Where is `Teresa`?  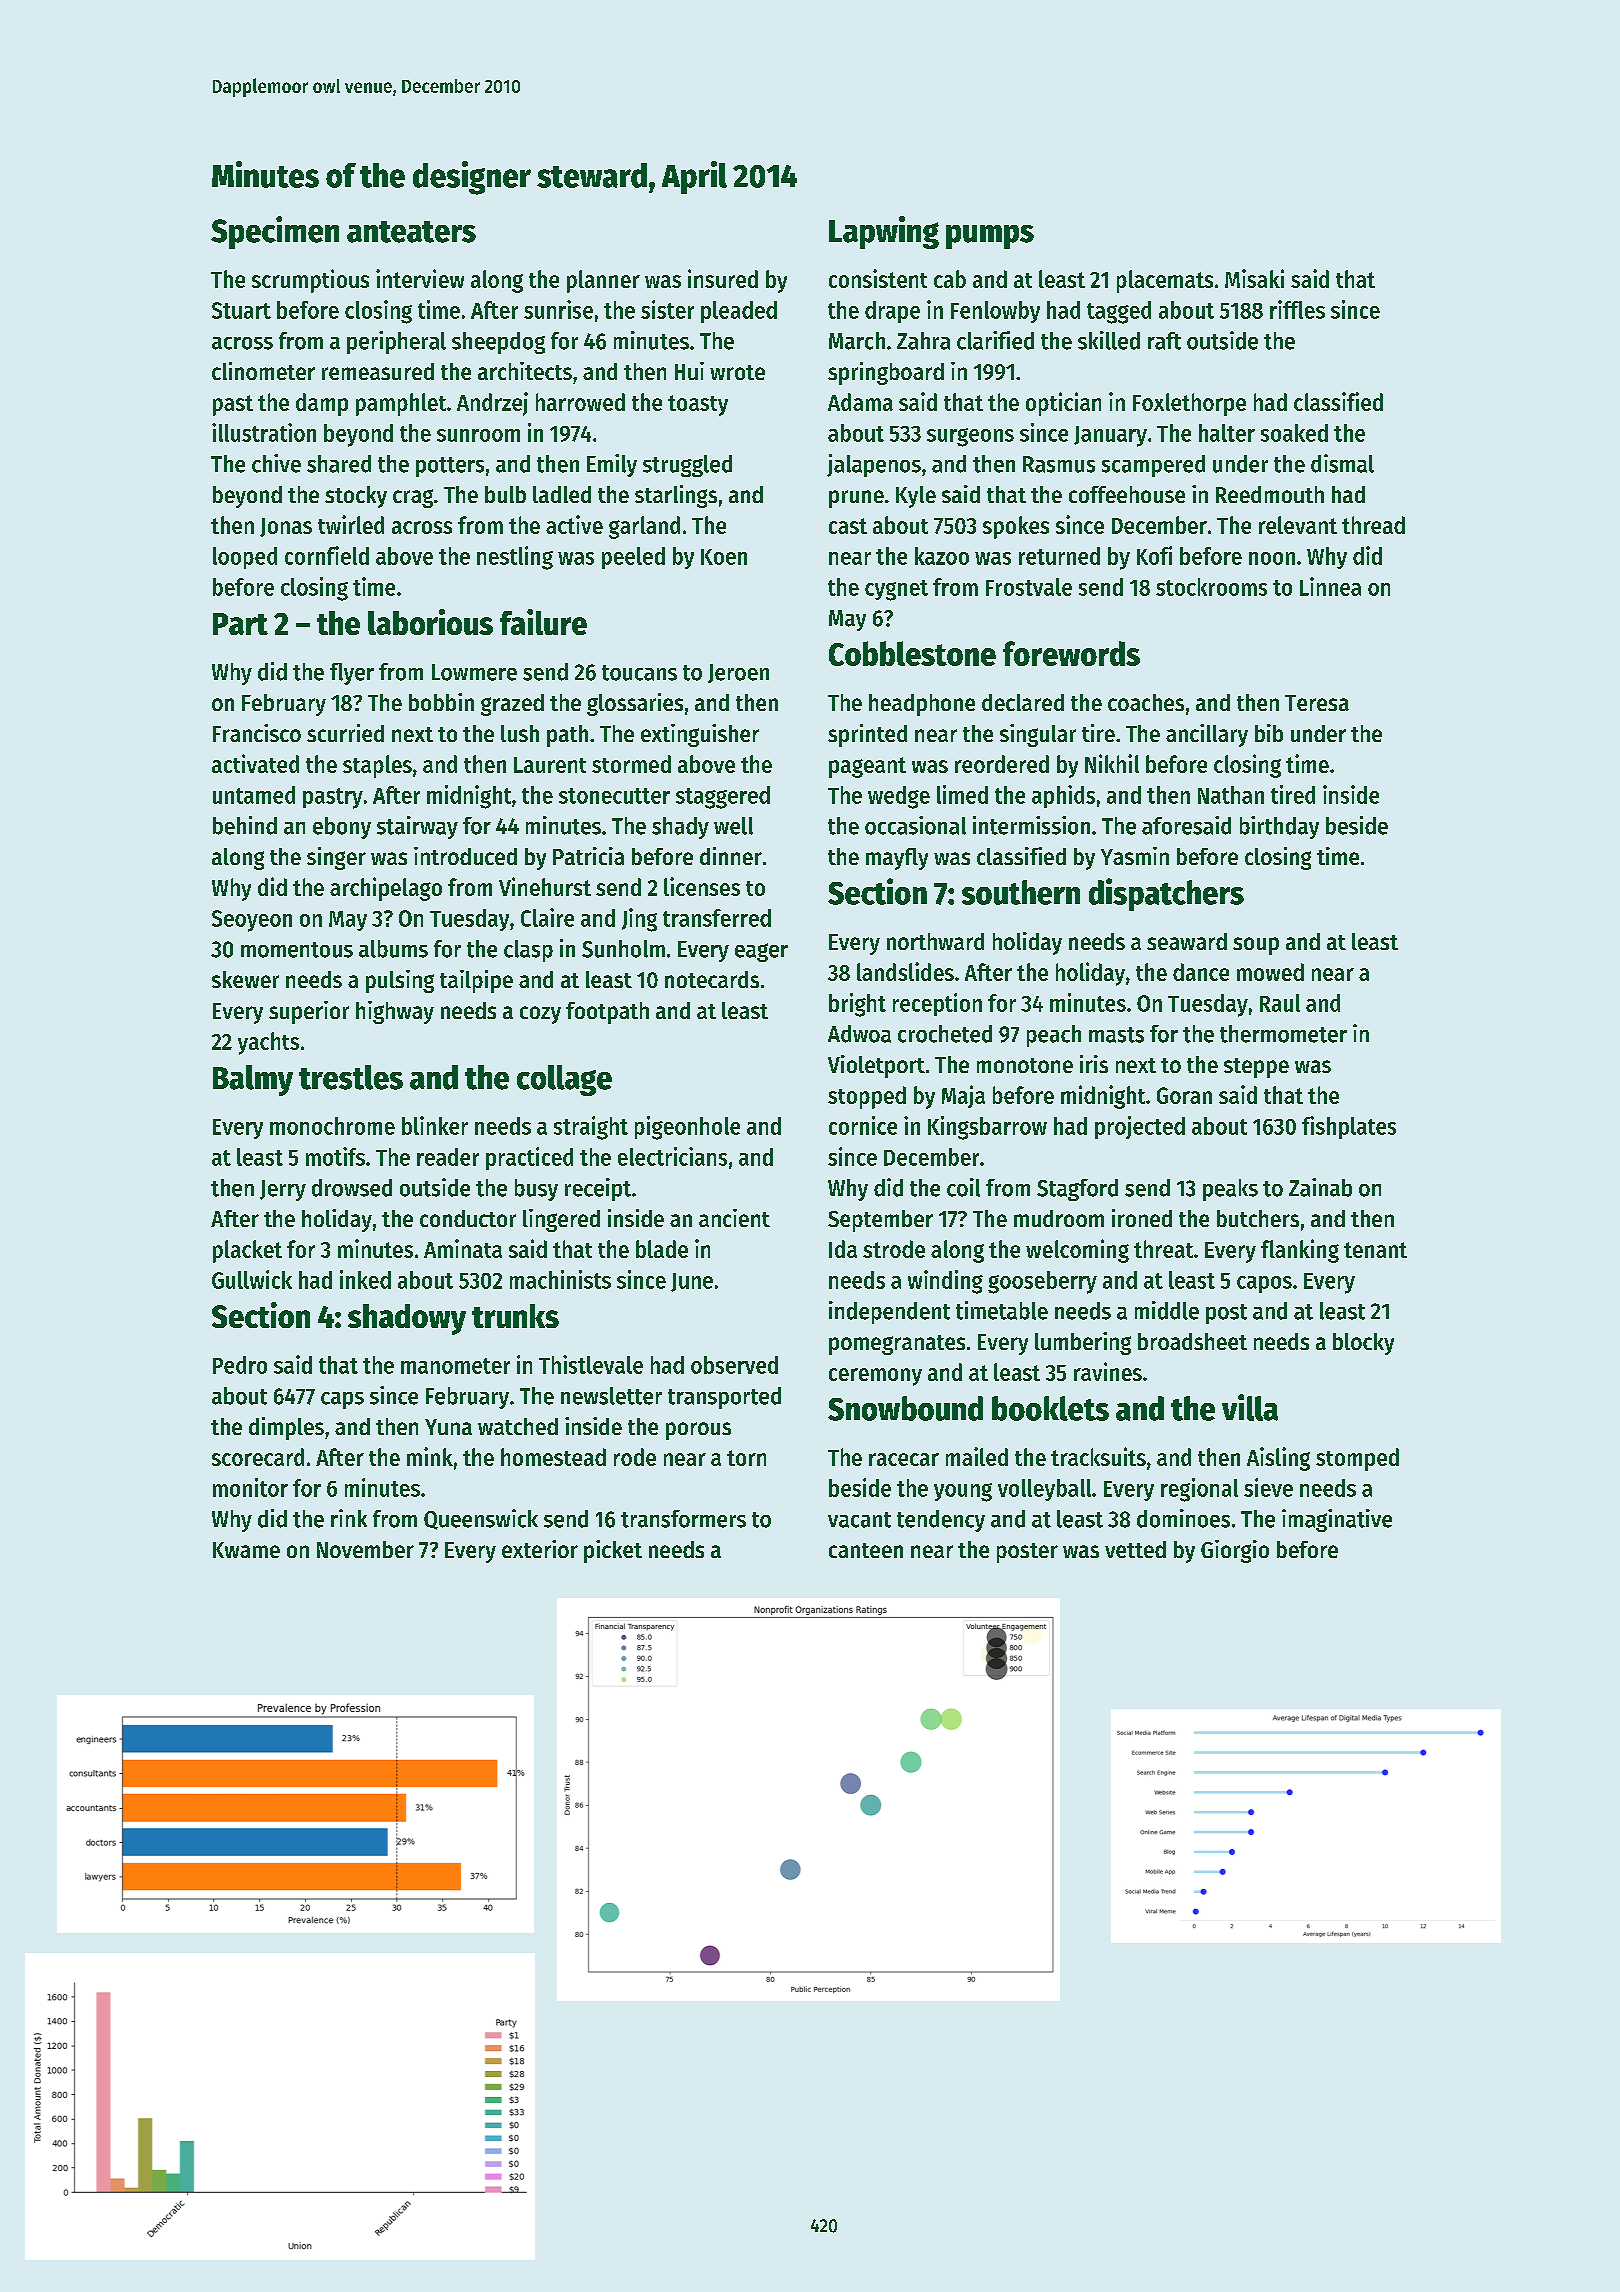
Teresa is located at coordinates (1317, 703).
